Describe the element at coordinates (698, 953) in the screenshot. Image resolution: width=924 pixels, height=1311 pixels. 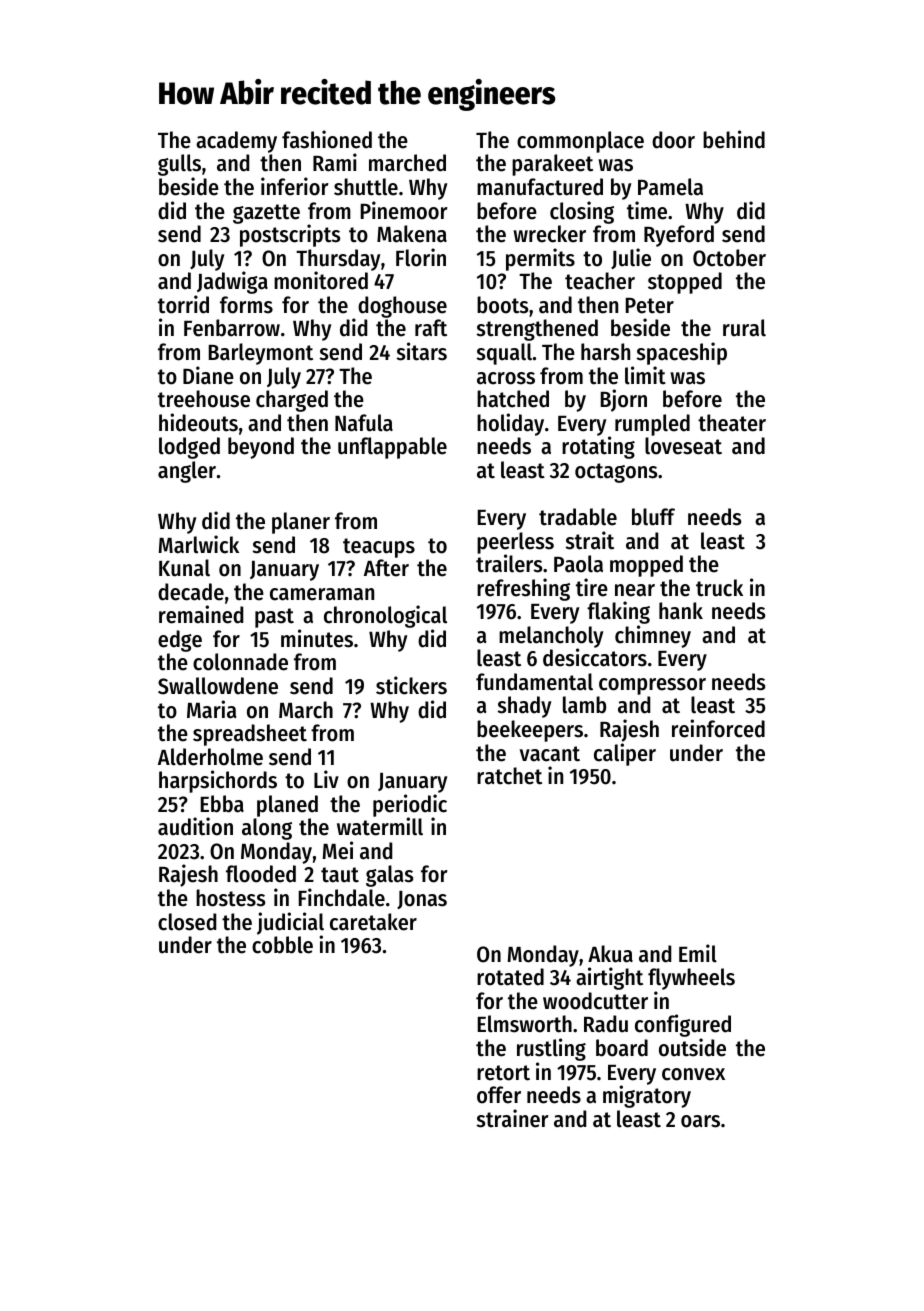
I see `Emil` at that location.
